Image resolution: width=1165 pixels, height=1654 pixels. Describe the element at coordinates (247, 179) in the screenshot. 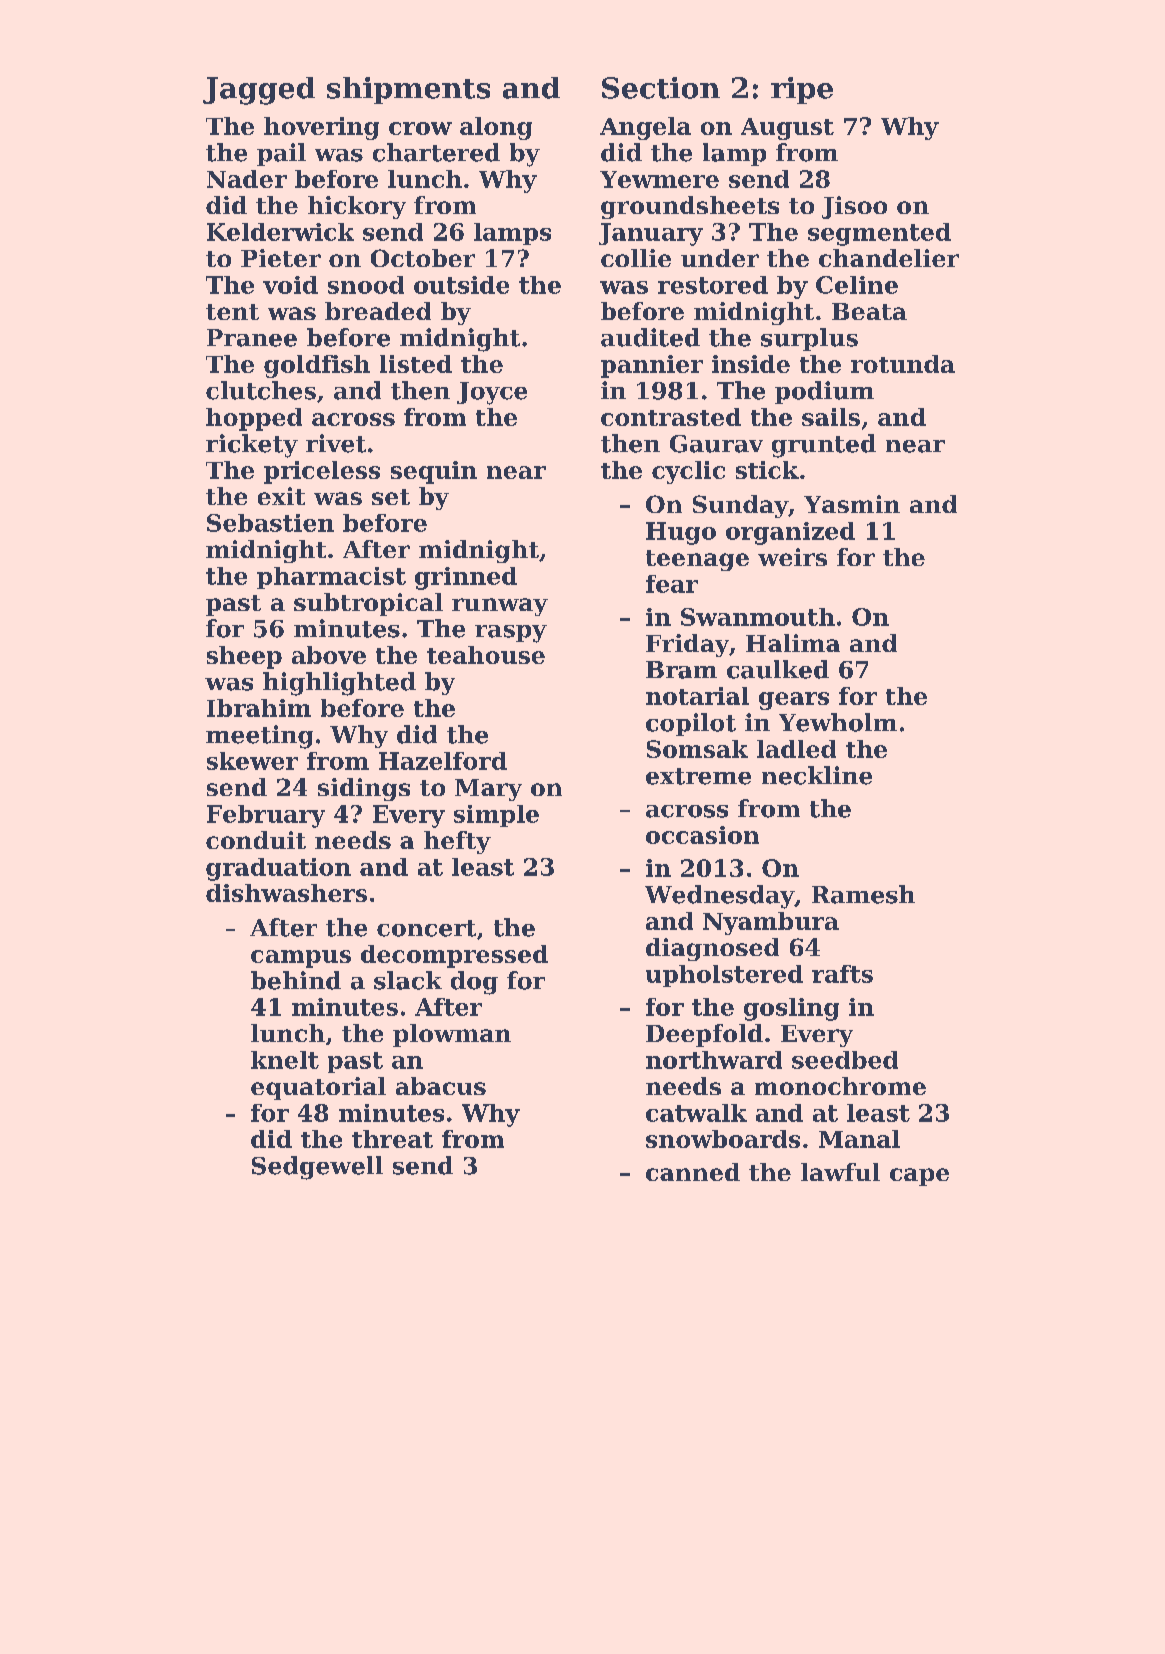

I see `Nader` at that location.
